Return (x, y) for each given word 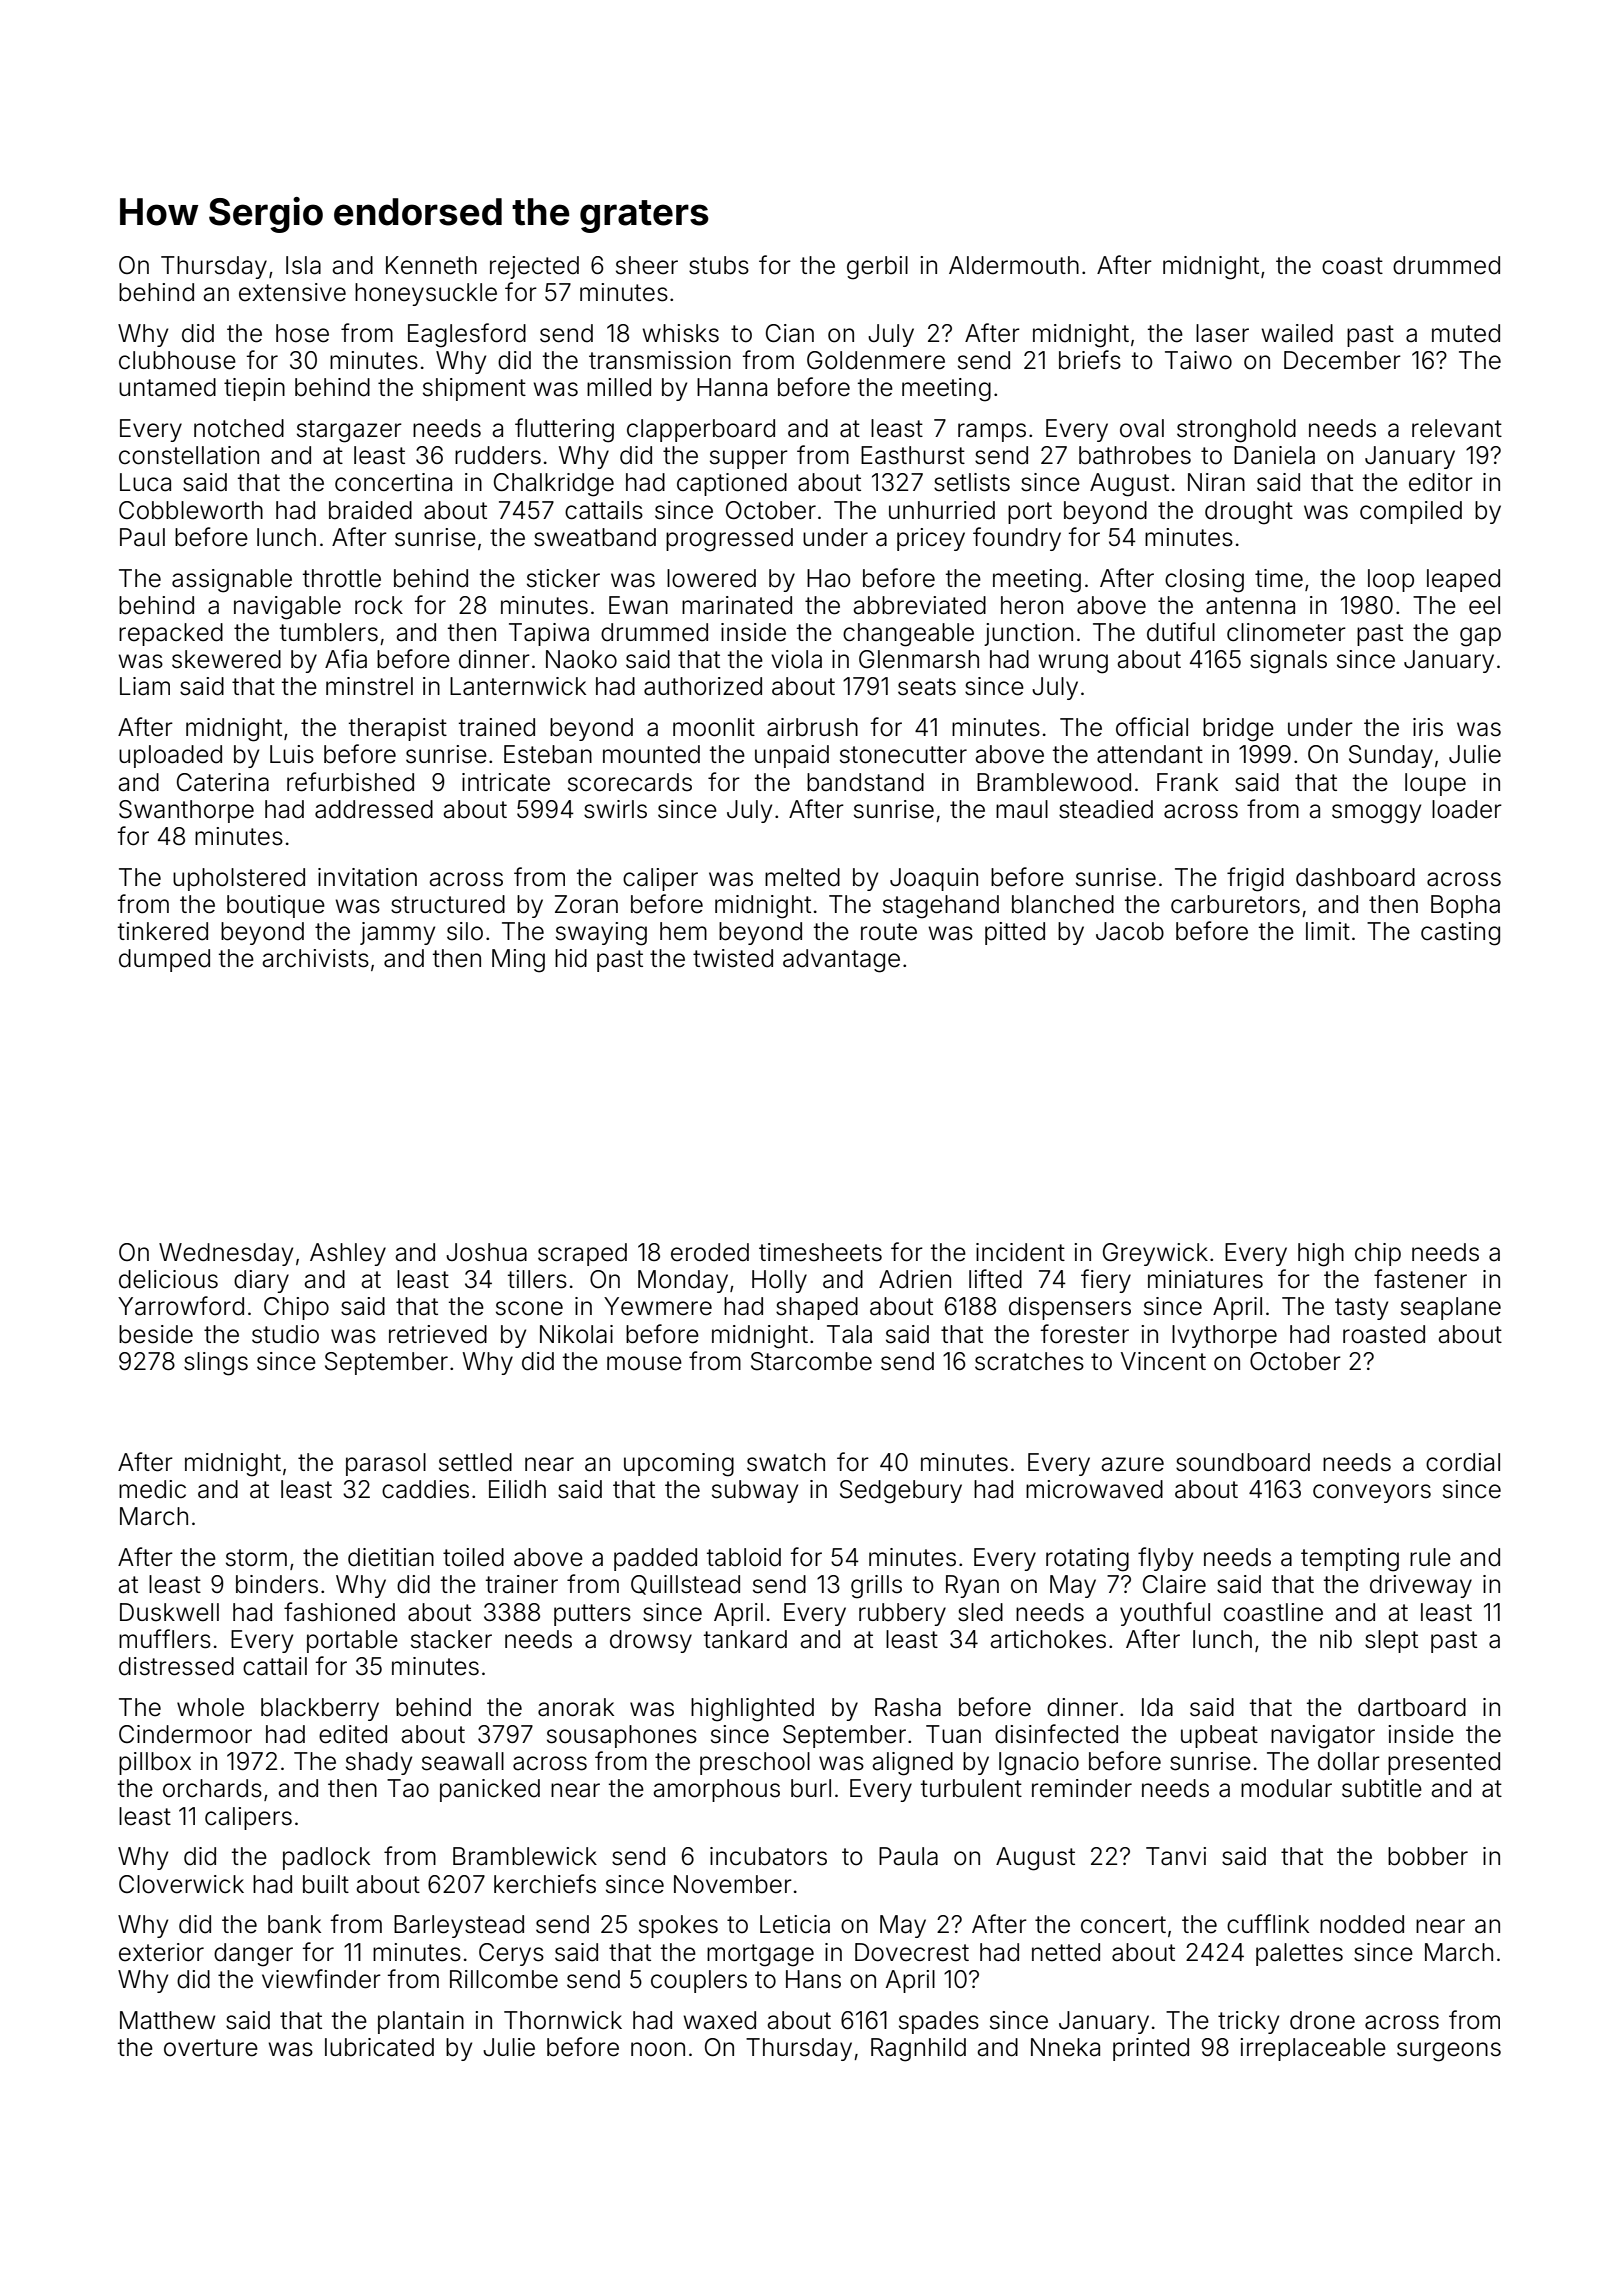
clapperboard (701, 430)
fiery (1106, 1281)
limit (1328, 931)
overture (211, 2048)
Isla (303, 265)
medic (152, 1489)
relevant (1457, 428)
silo (465, 931)
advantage (841, 961)
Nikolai (576, 1334)
